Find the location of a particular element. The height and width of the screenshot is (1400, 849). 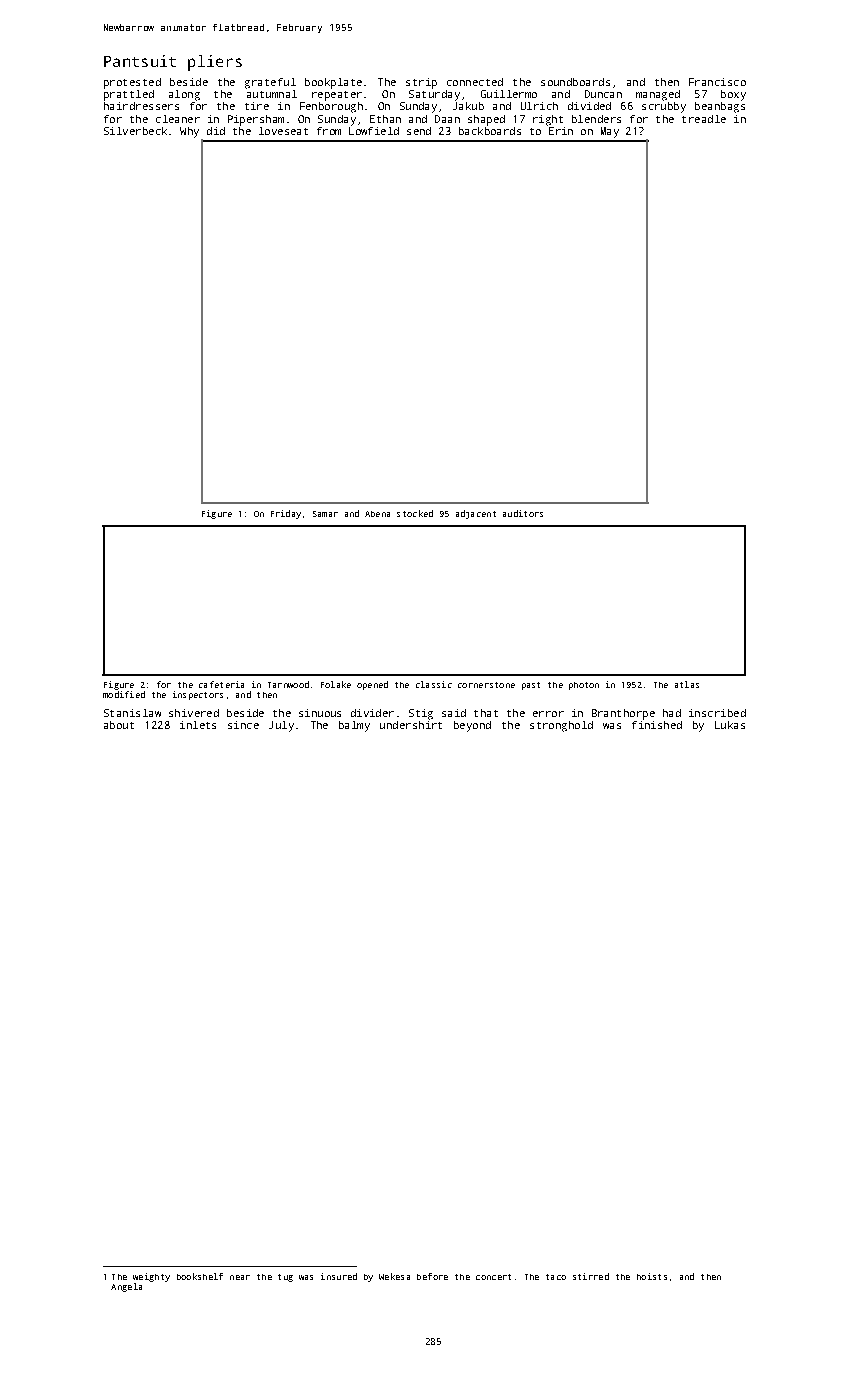

before is located at coordinates (432, 1276).
